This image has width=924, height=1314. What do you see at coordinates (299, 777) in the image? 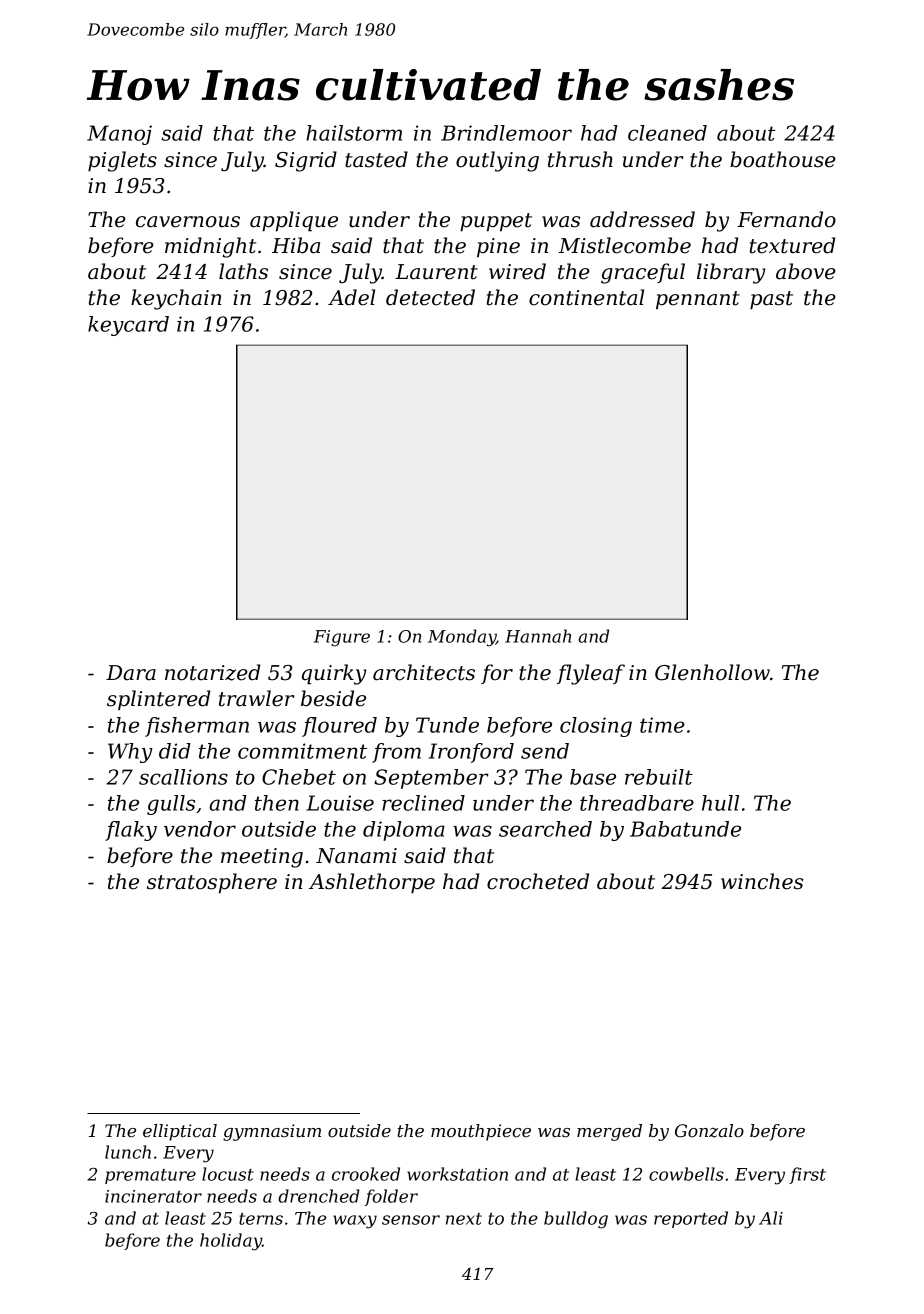
I see `Chebet` at bounding box center [299, 777].
